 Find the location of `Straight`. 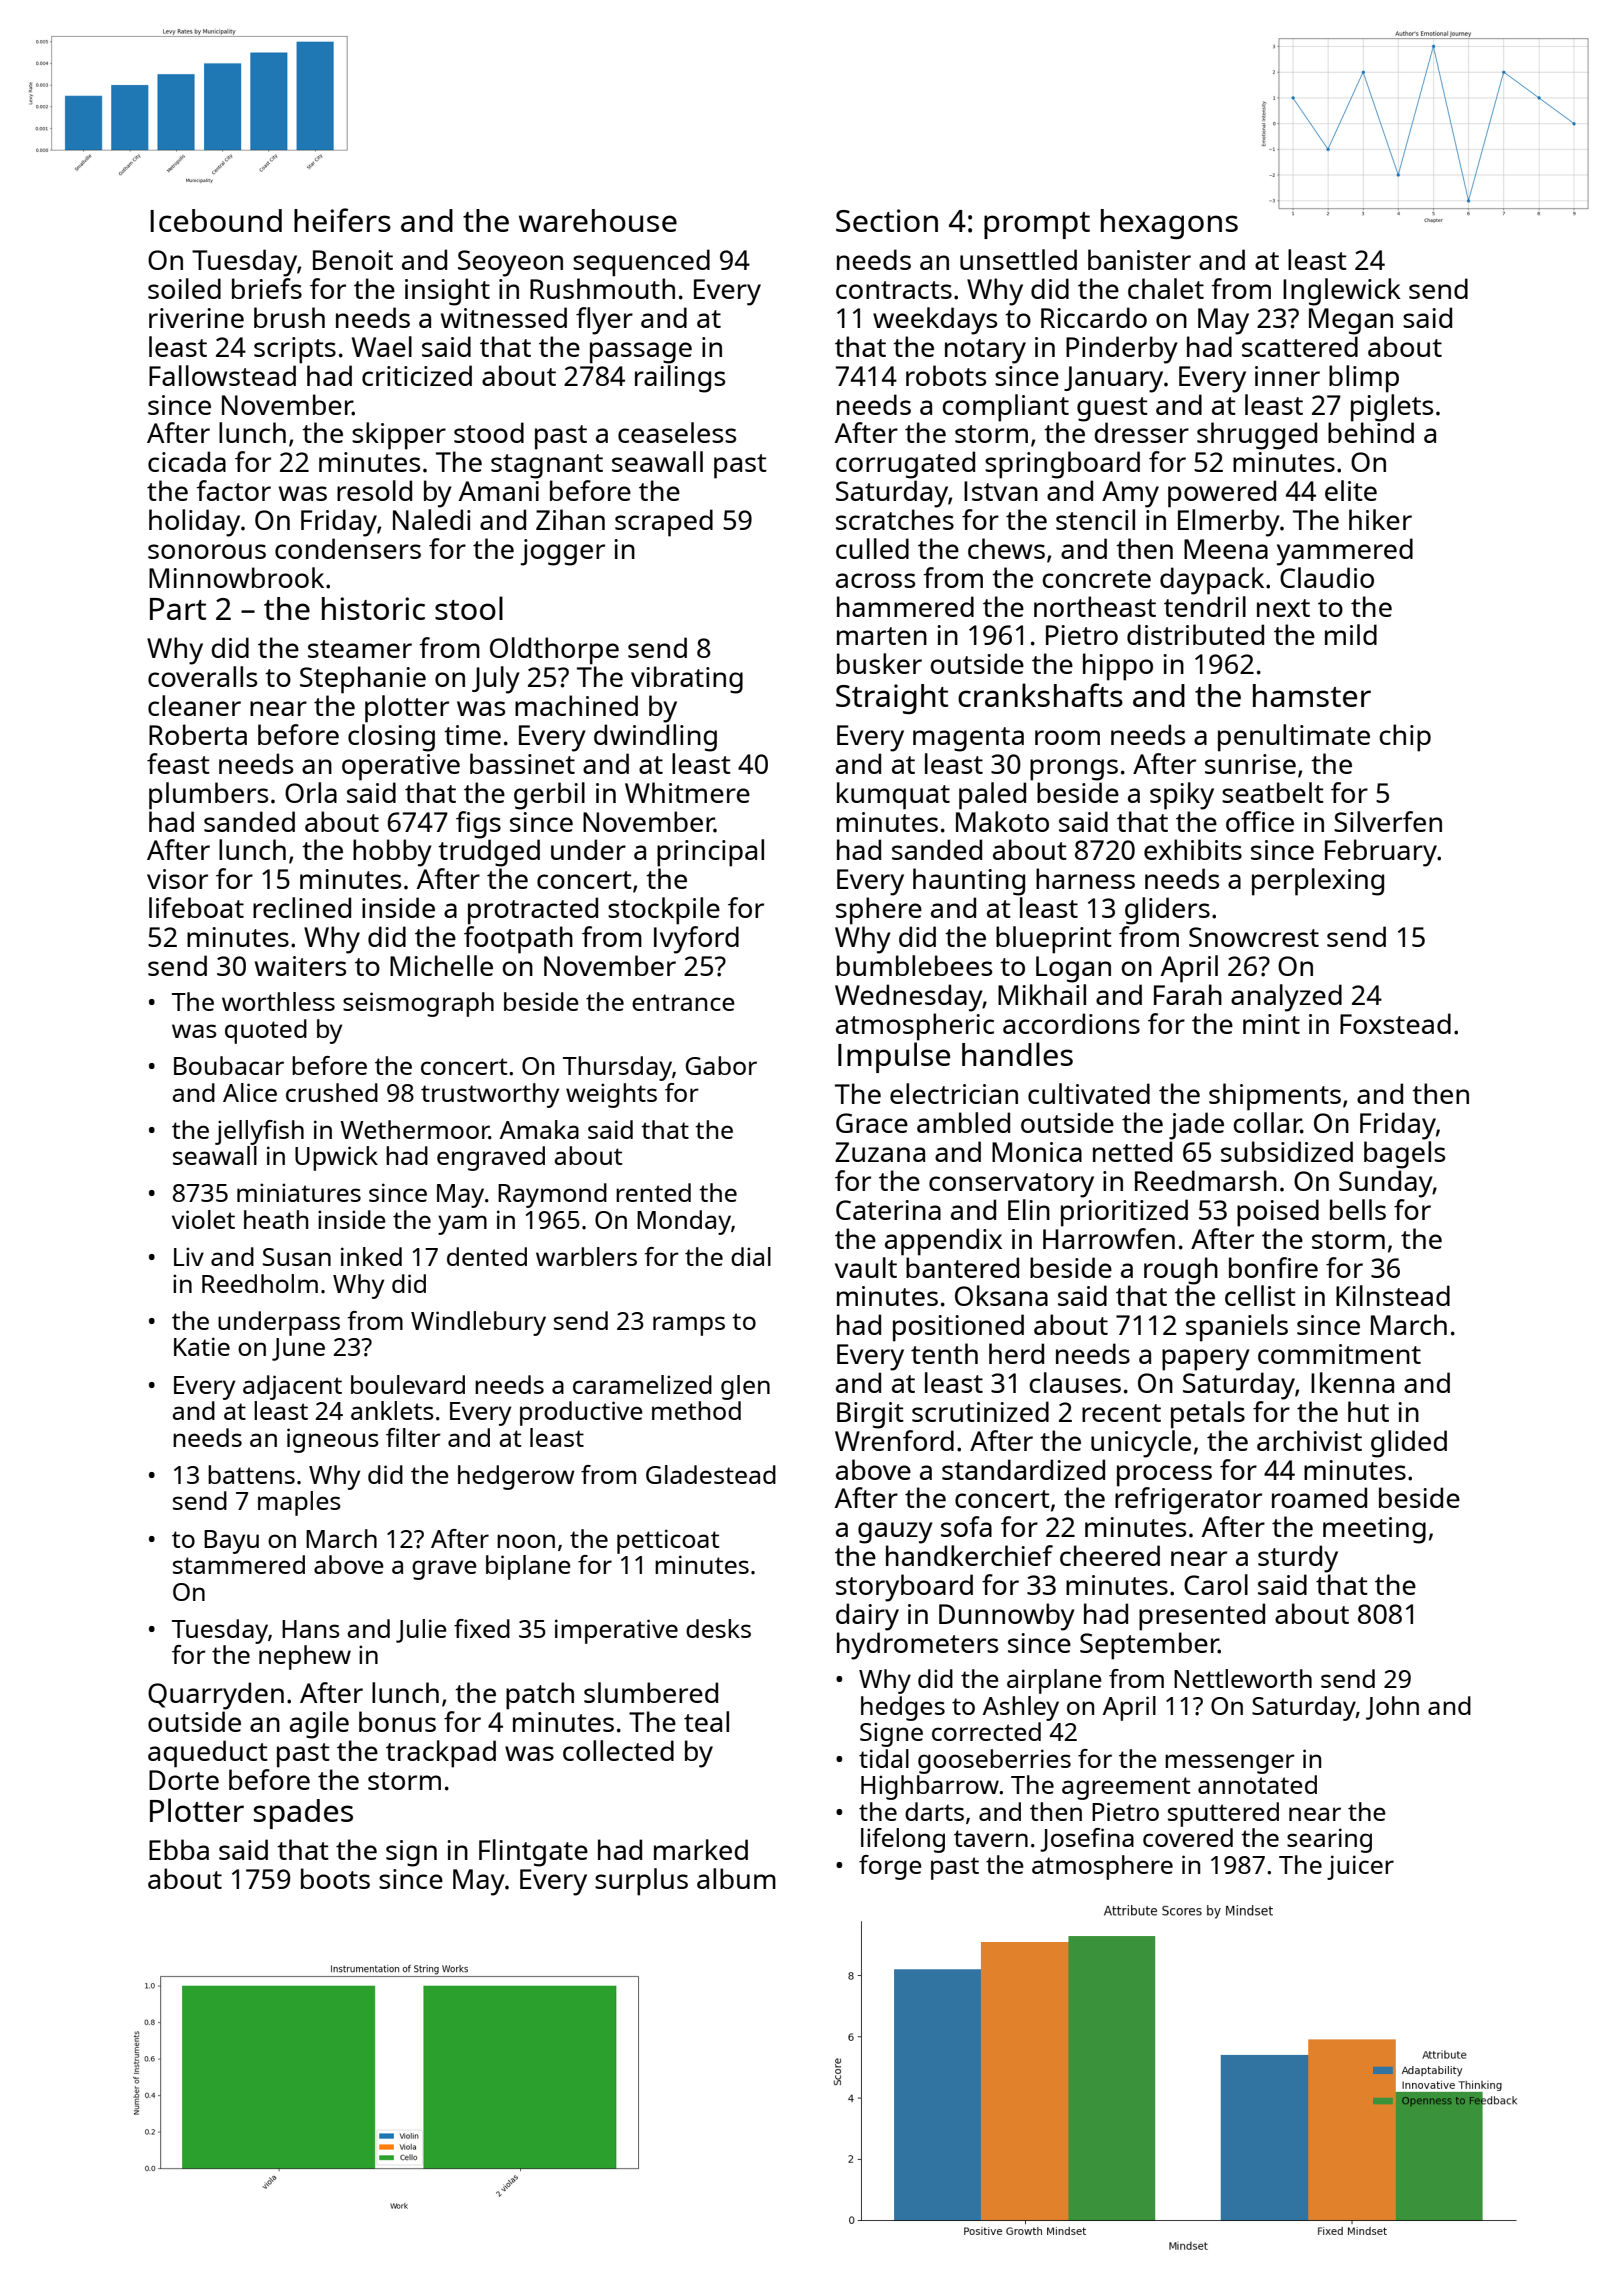

Straight is located at coordinates (892, 699).
